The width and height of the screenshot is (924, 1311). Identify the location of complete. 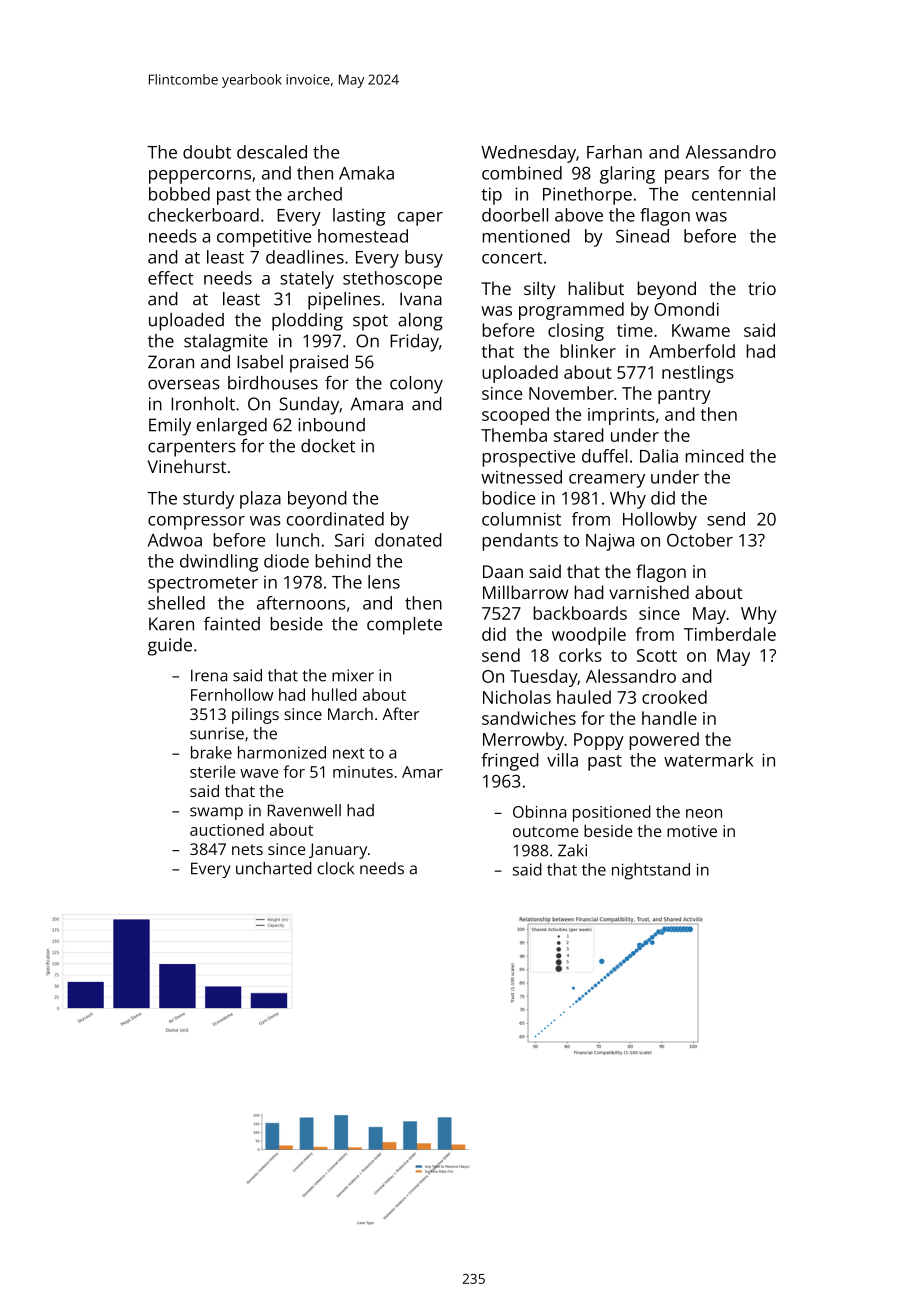
(404, 626).
